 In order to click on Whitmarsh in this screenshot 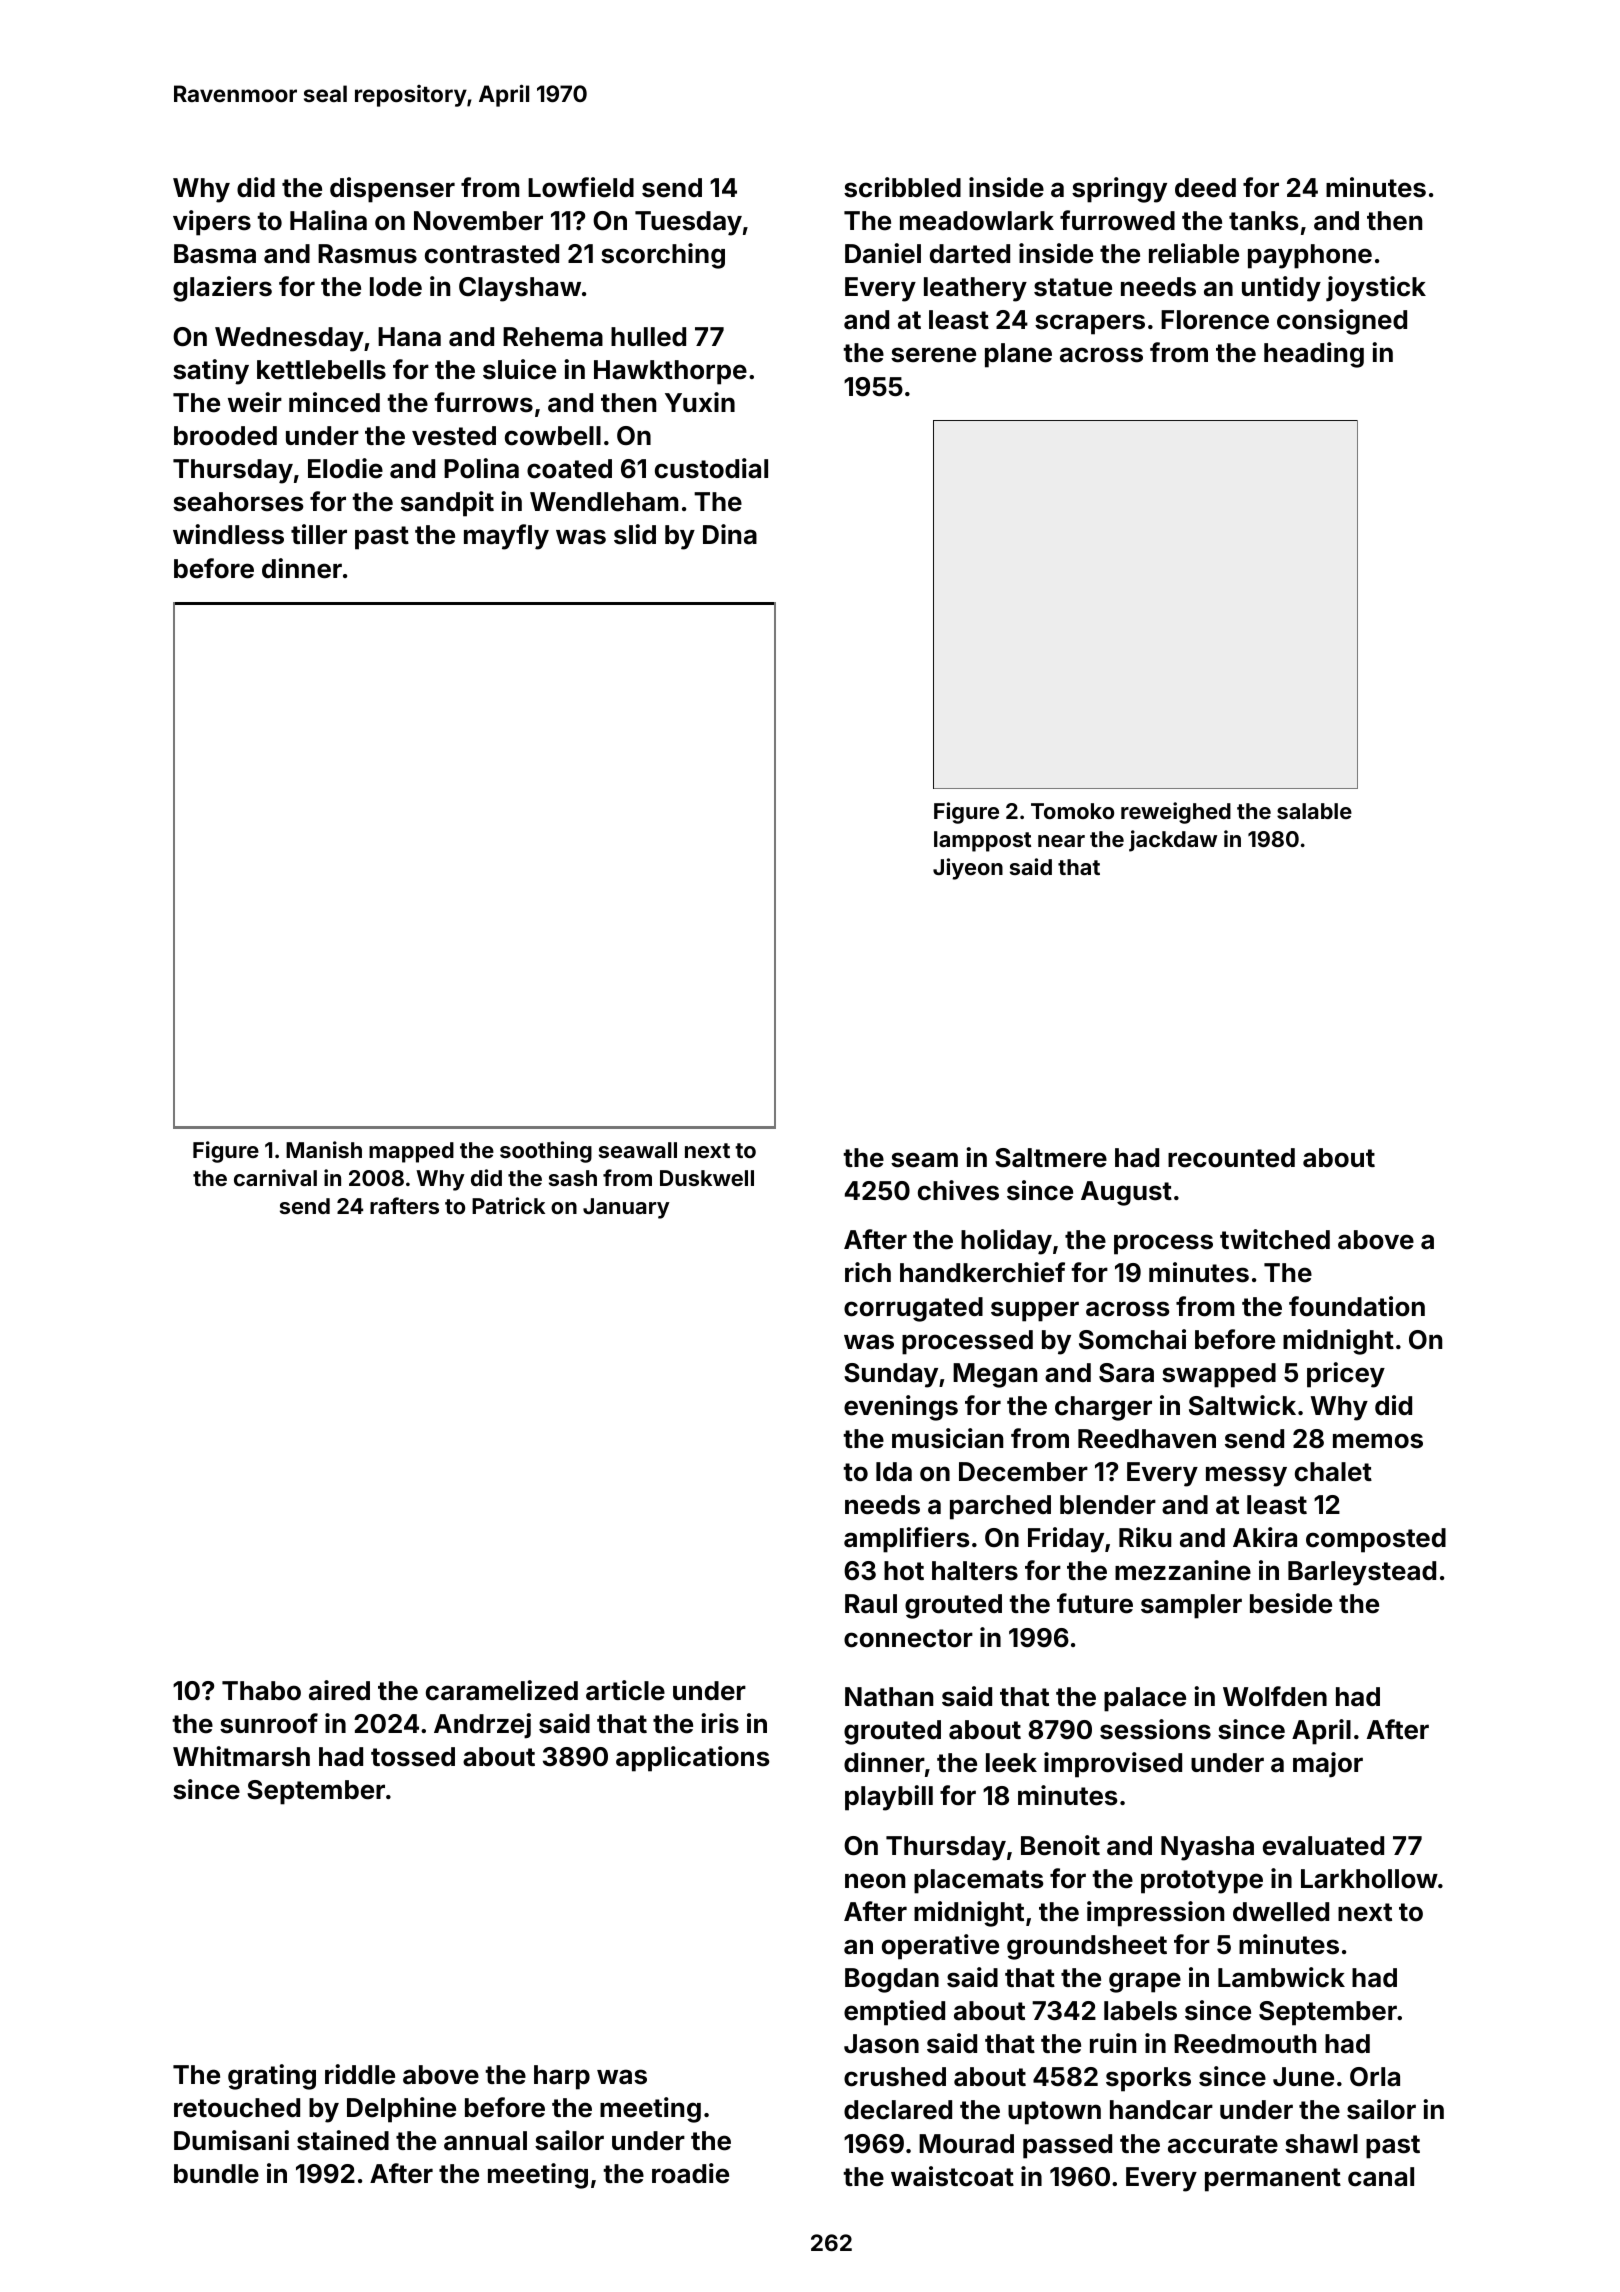, I will do `click(241, 1756)`.
